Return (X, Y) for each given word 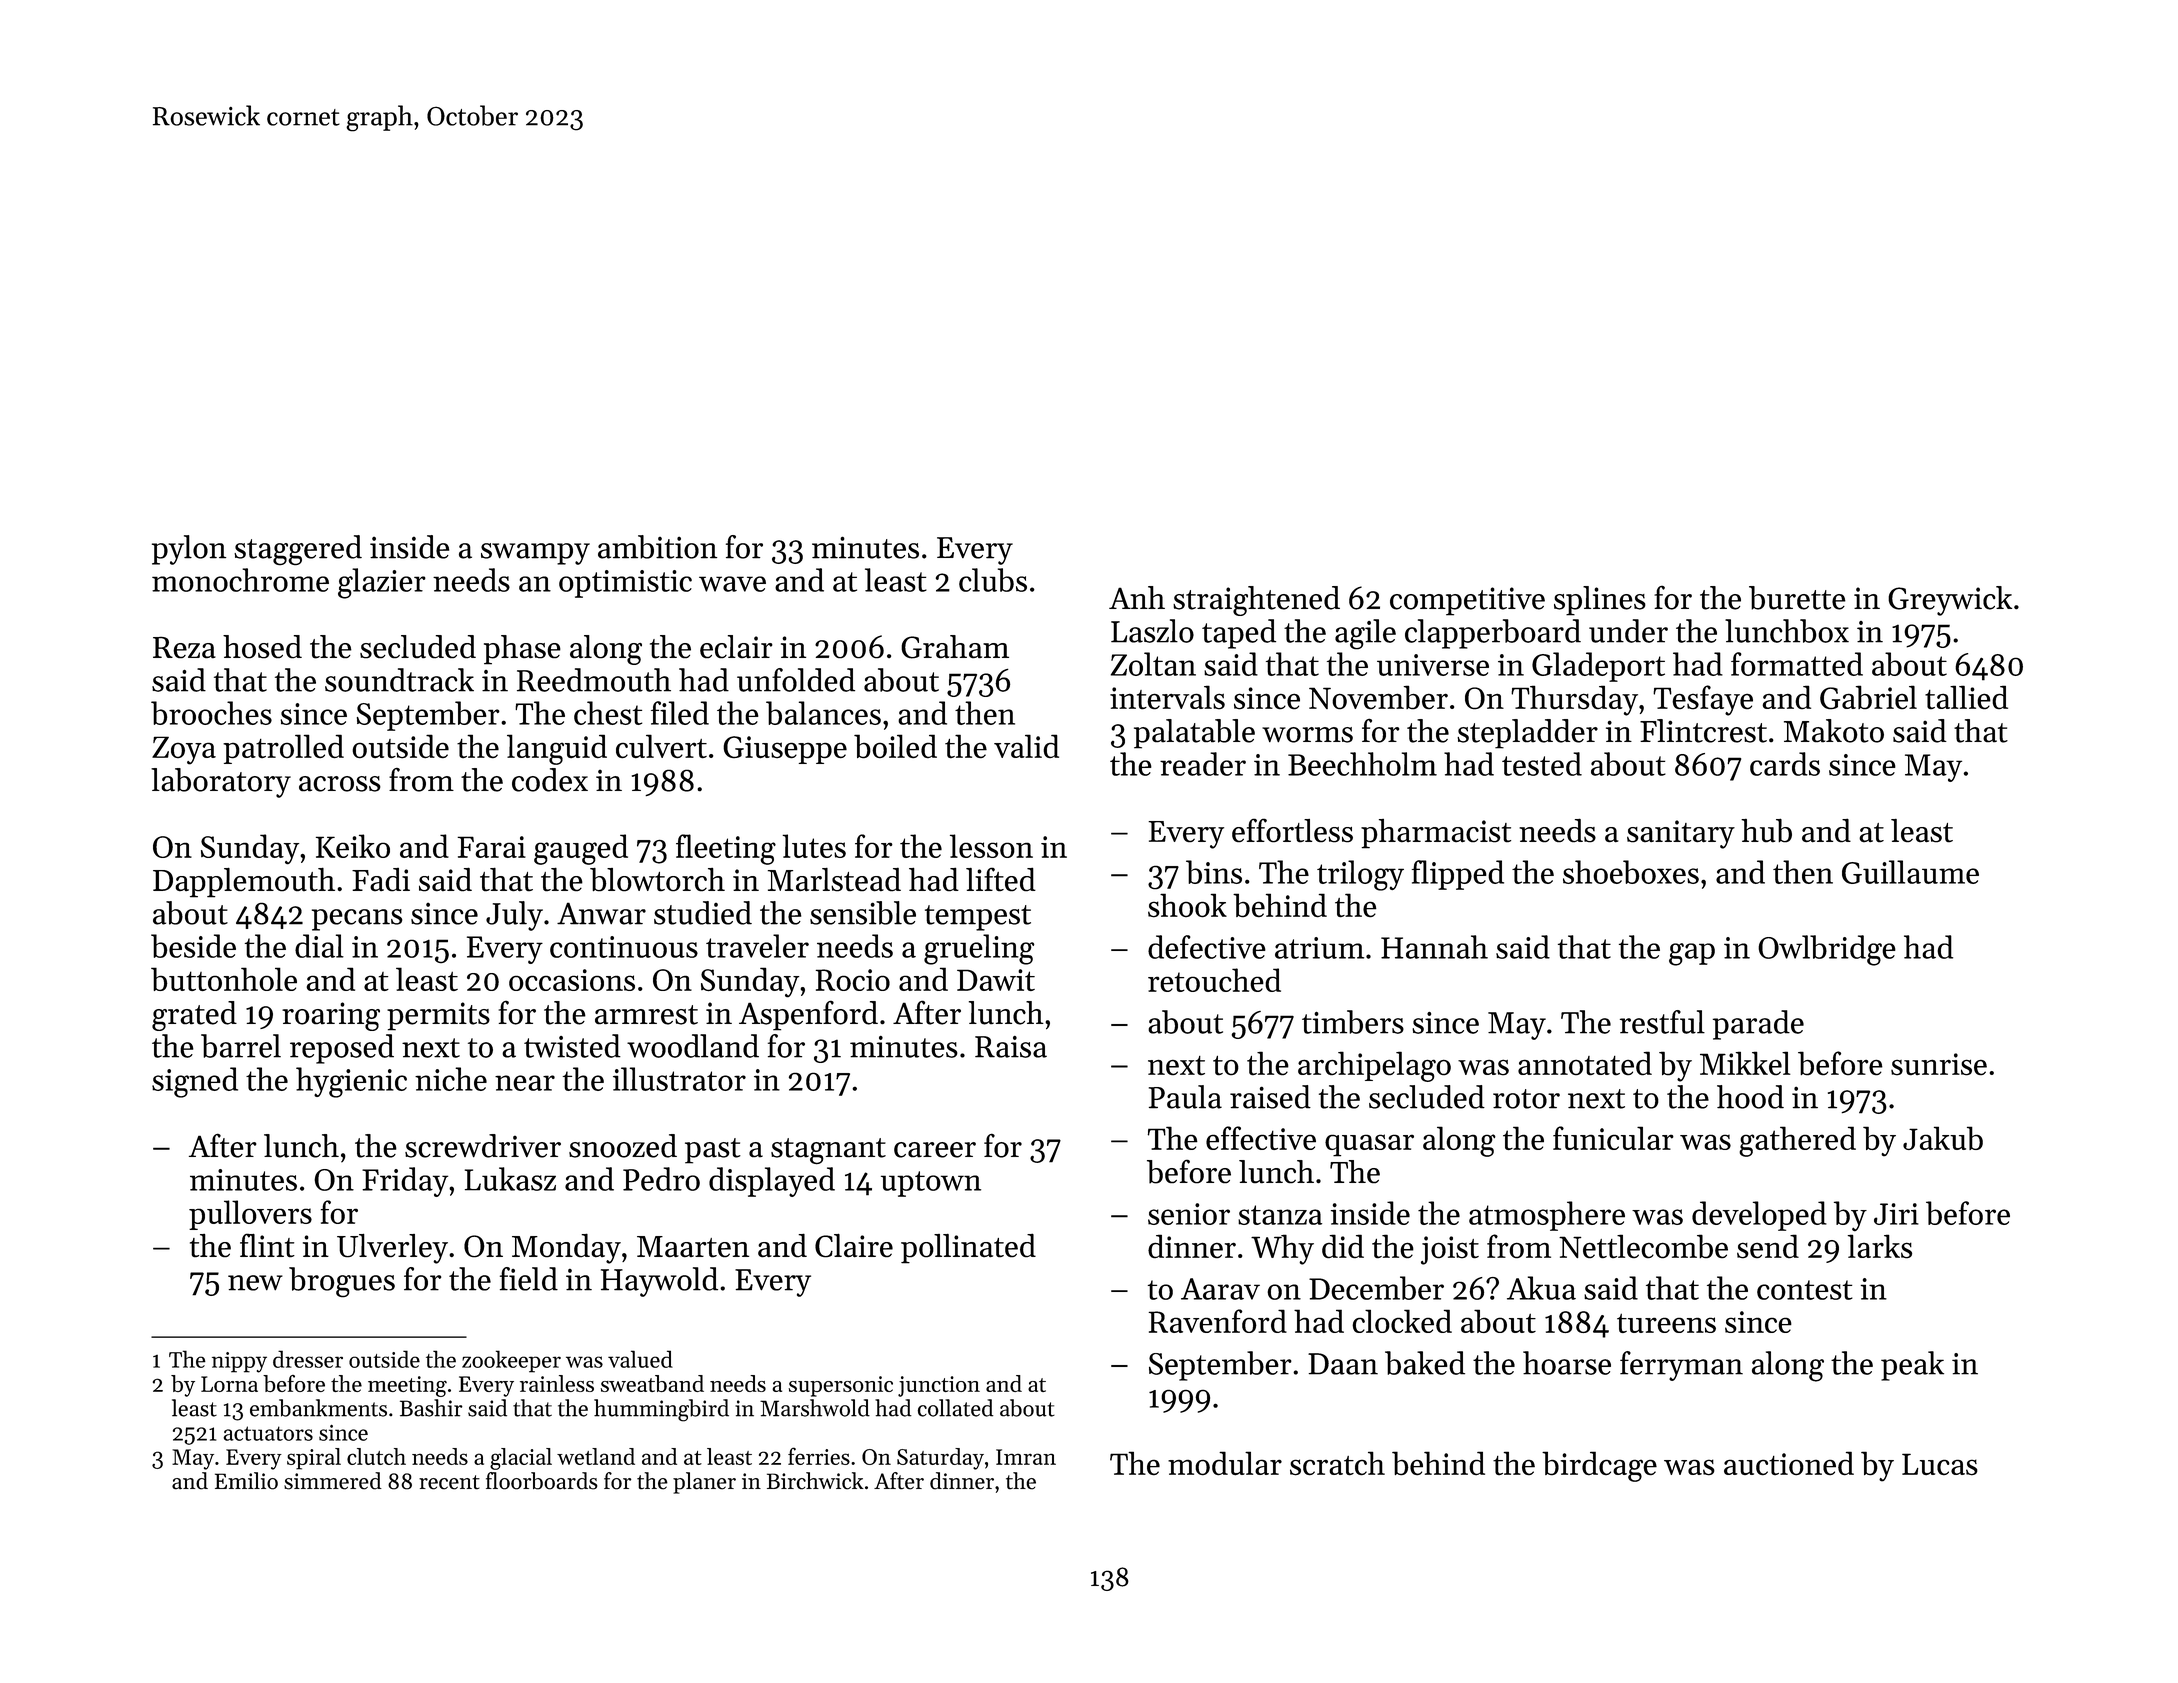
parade (1758, 1025)
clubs (993, 580)
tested (1542, 764)
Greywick (1950, 601)
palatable (1194, 734)
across (340, 784)
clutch (376, 1456)
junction (939, 1386)
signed (195, 1082)
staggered (298, 550)
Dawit (996, 980)
